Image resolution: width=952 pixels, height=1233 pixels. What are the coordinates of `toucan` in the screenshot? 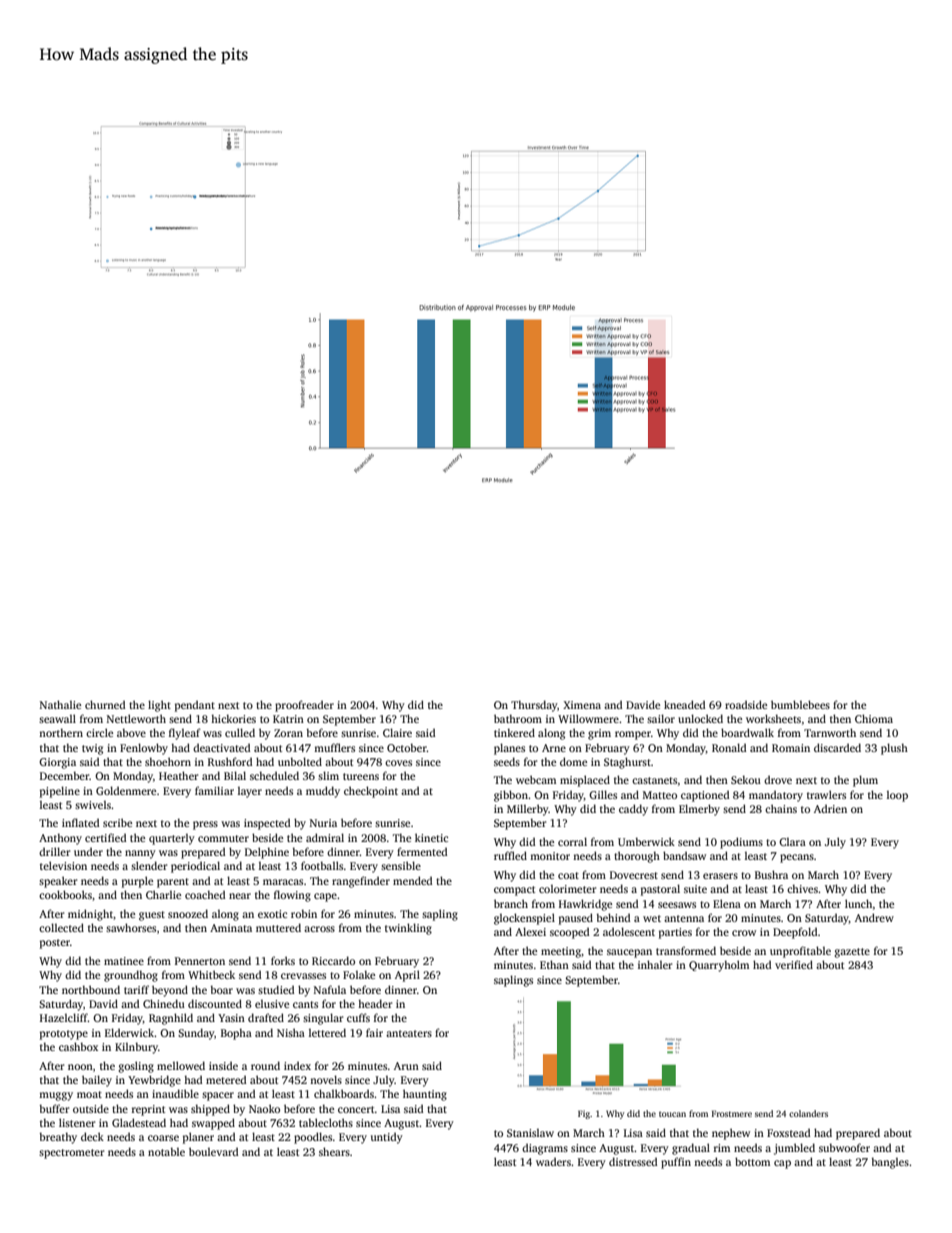 It's located at (672, 1114).
